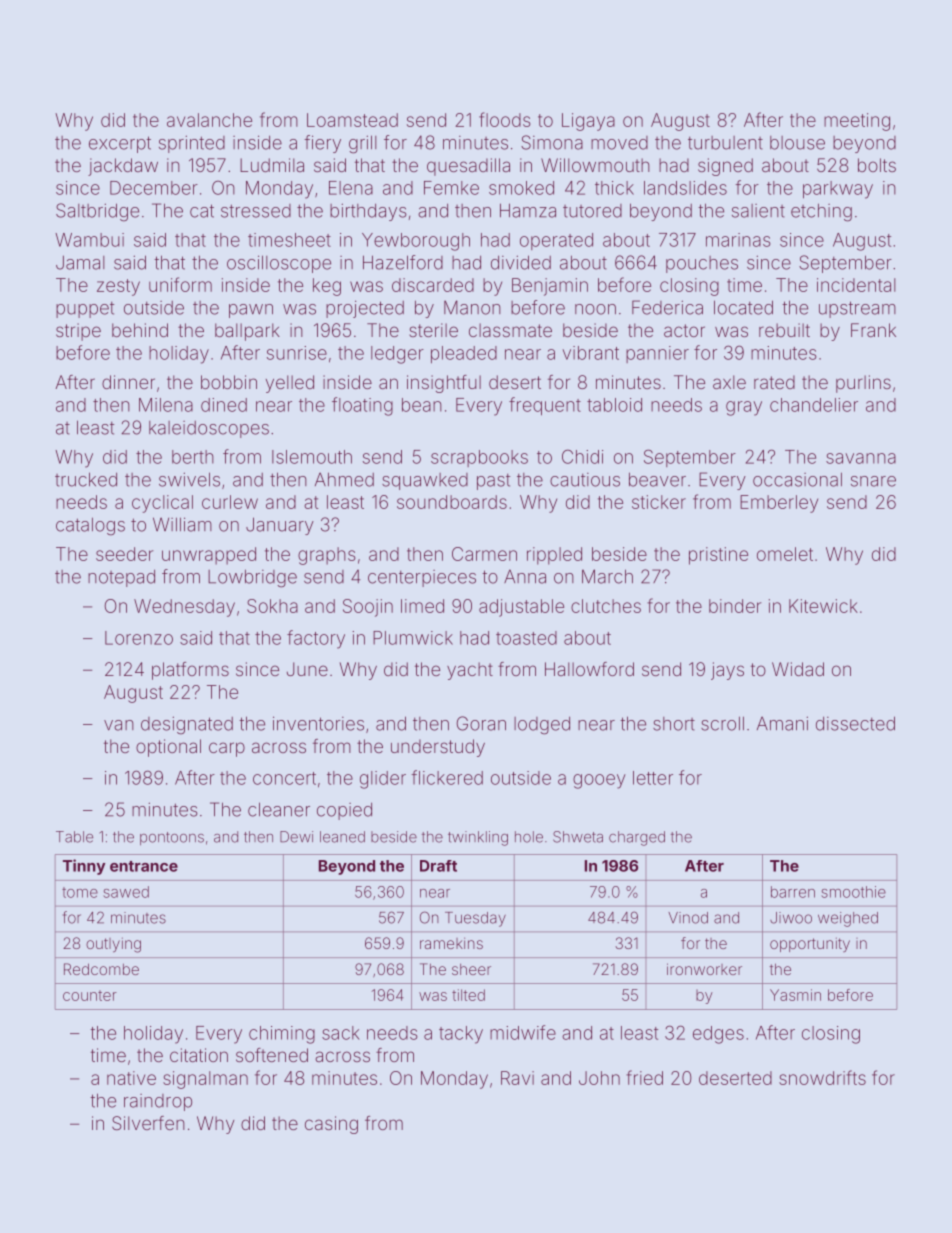  What do you see at coordinates (209, 120) in the image?
I see `avalanche` at bounding box center [209, 120].
